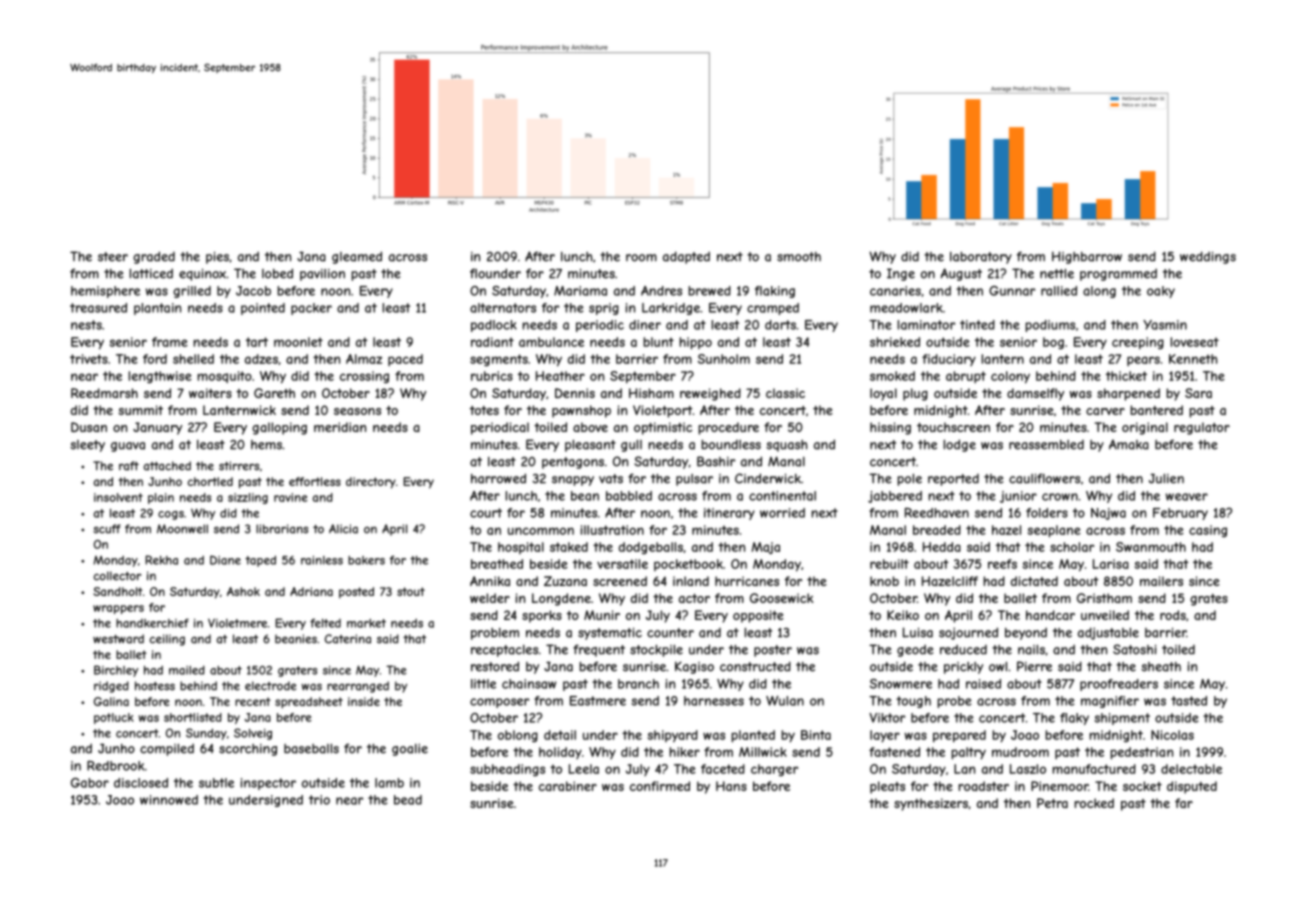 The width and height of the page is (1308, 924). I want to click on chainsaw, so click(529, 684).
